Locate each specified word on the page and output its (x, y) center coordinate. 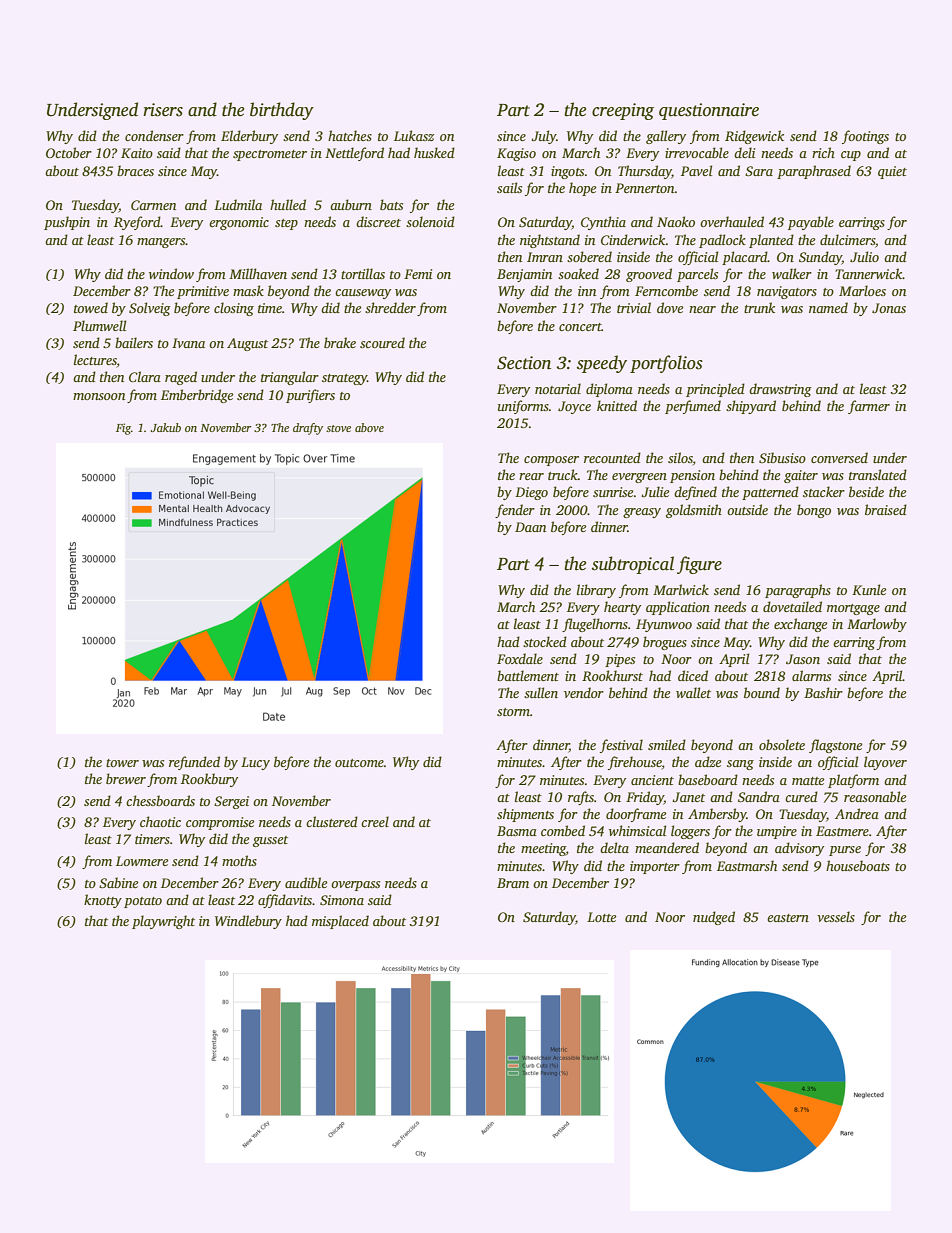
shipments (525, 815)
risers (163, 110)
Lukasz (414, 135)
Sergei (231, 802)
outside (747, 509)
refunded (194, 763)
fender (515, 511)
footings (865, 137)
